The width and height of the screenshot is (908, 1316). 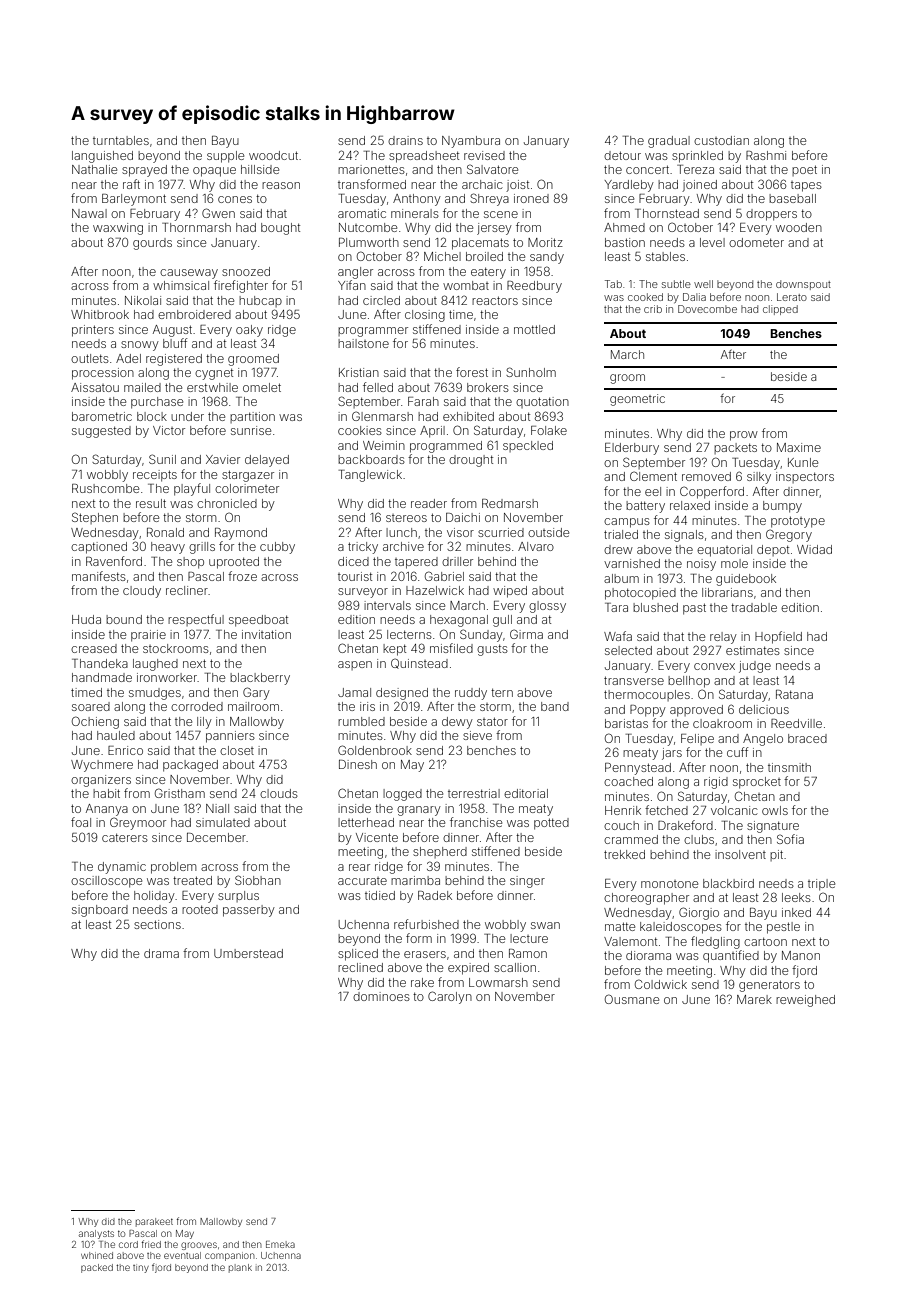 I want to click on custodian, so click(x=721, y=140).
